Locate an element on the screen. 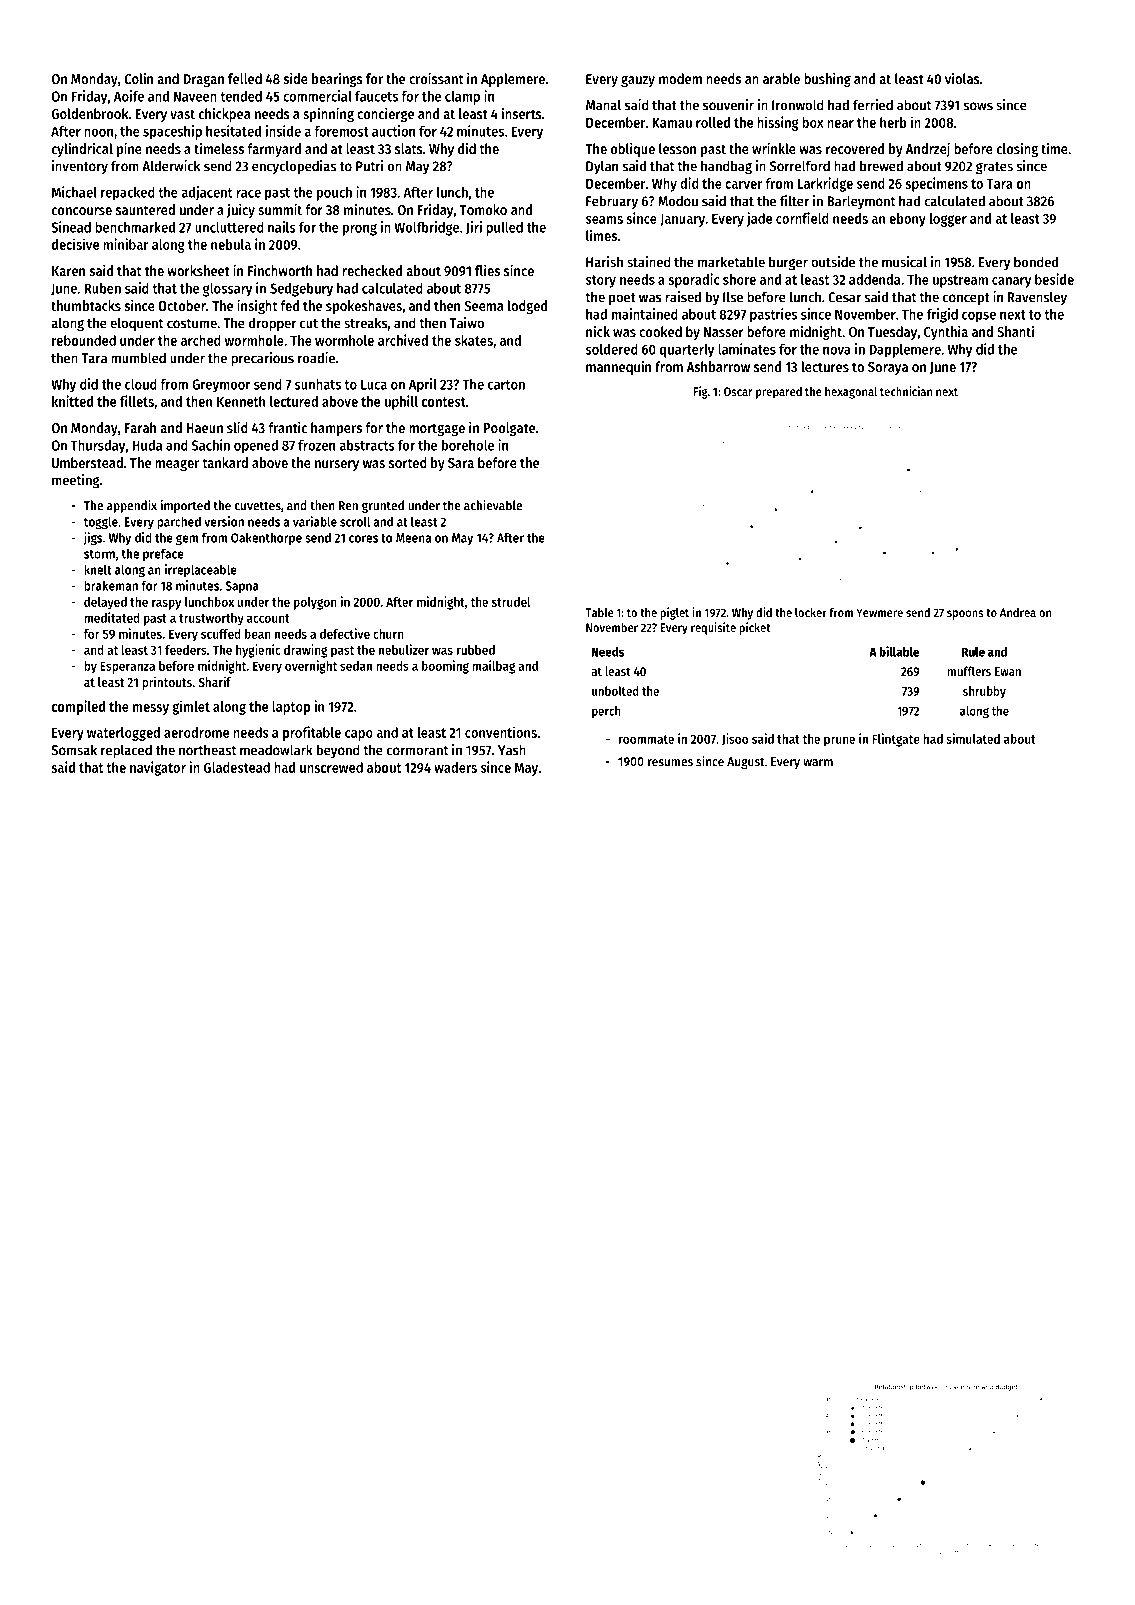 This screenshot has height=1605, width=1135. strudel is located at coordinates (511, 602).
